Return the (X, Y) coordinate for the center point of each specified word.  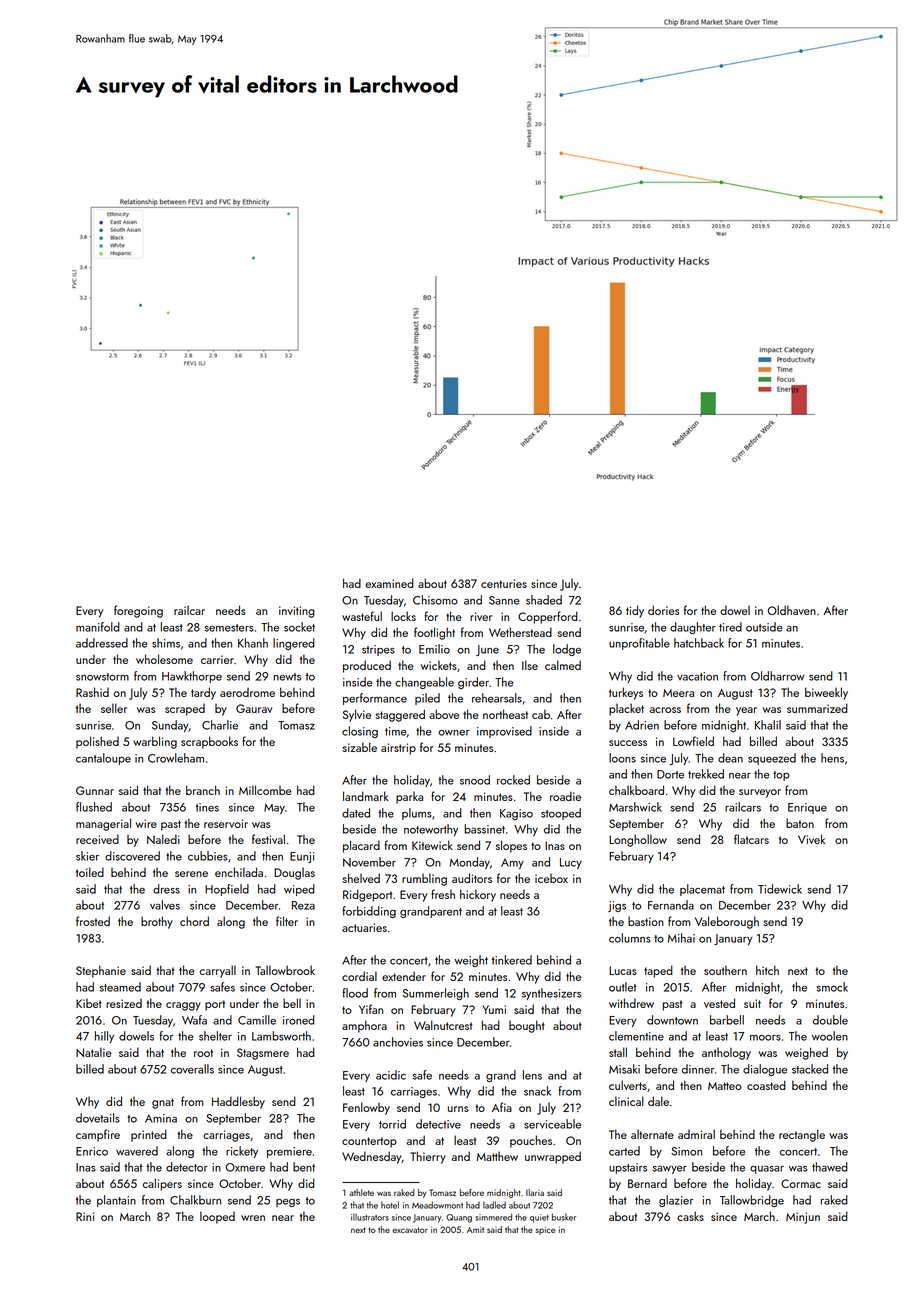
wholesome (164, 659)
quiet (539, 1218)
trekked (706, 774)
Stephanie (101, 971)
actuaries (364, 927)
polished (97, 742)
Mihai (681, 938)
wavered (137, 1151)
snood (475, 780)
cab (541, 714)
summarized (817, 708)
